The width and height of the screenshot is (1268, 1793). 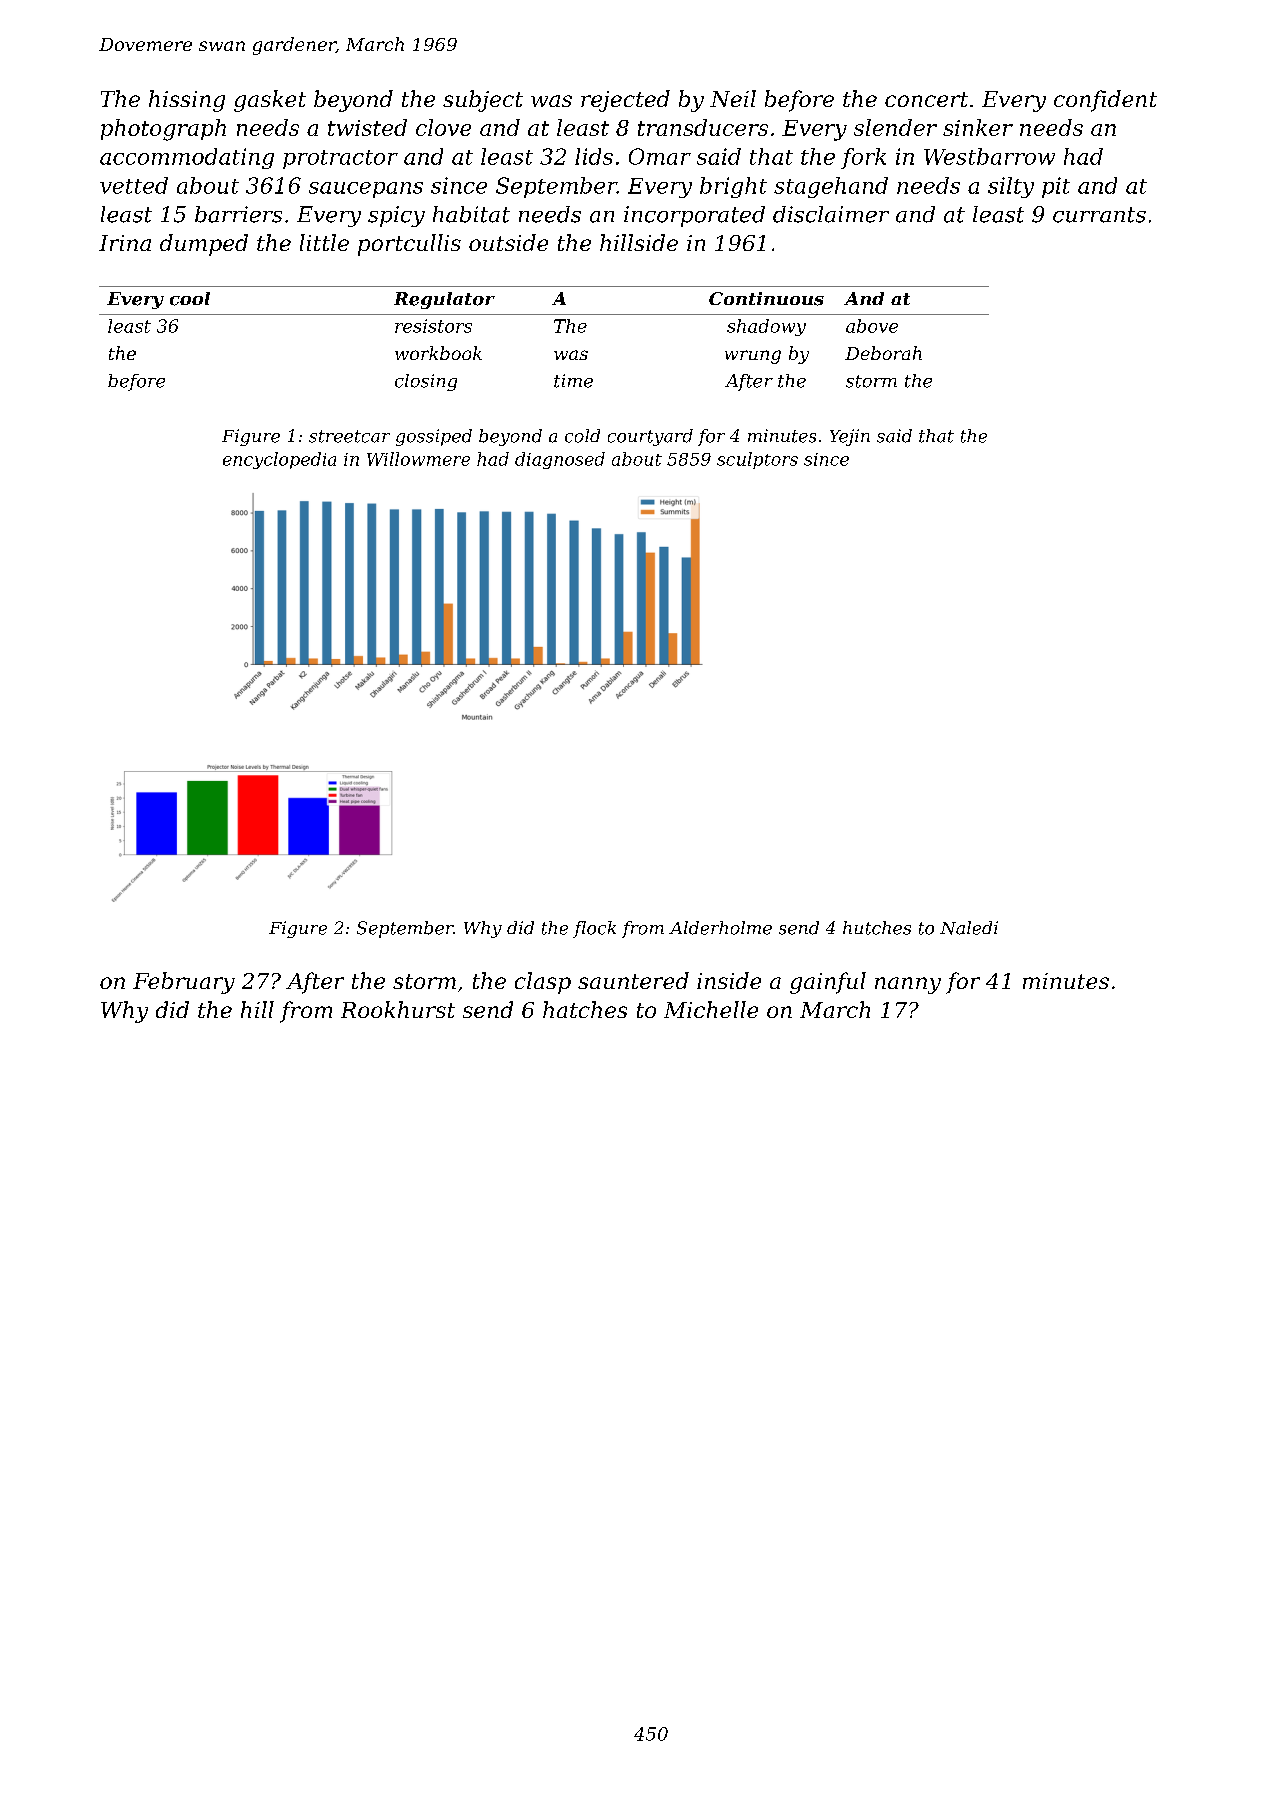 I want to click on Yejin, so click(x=850, y=437).
